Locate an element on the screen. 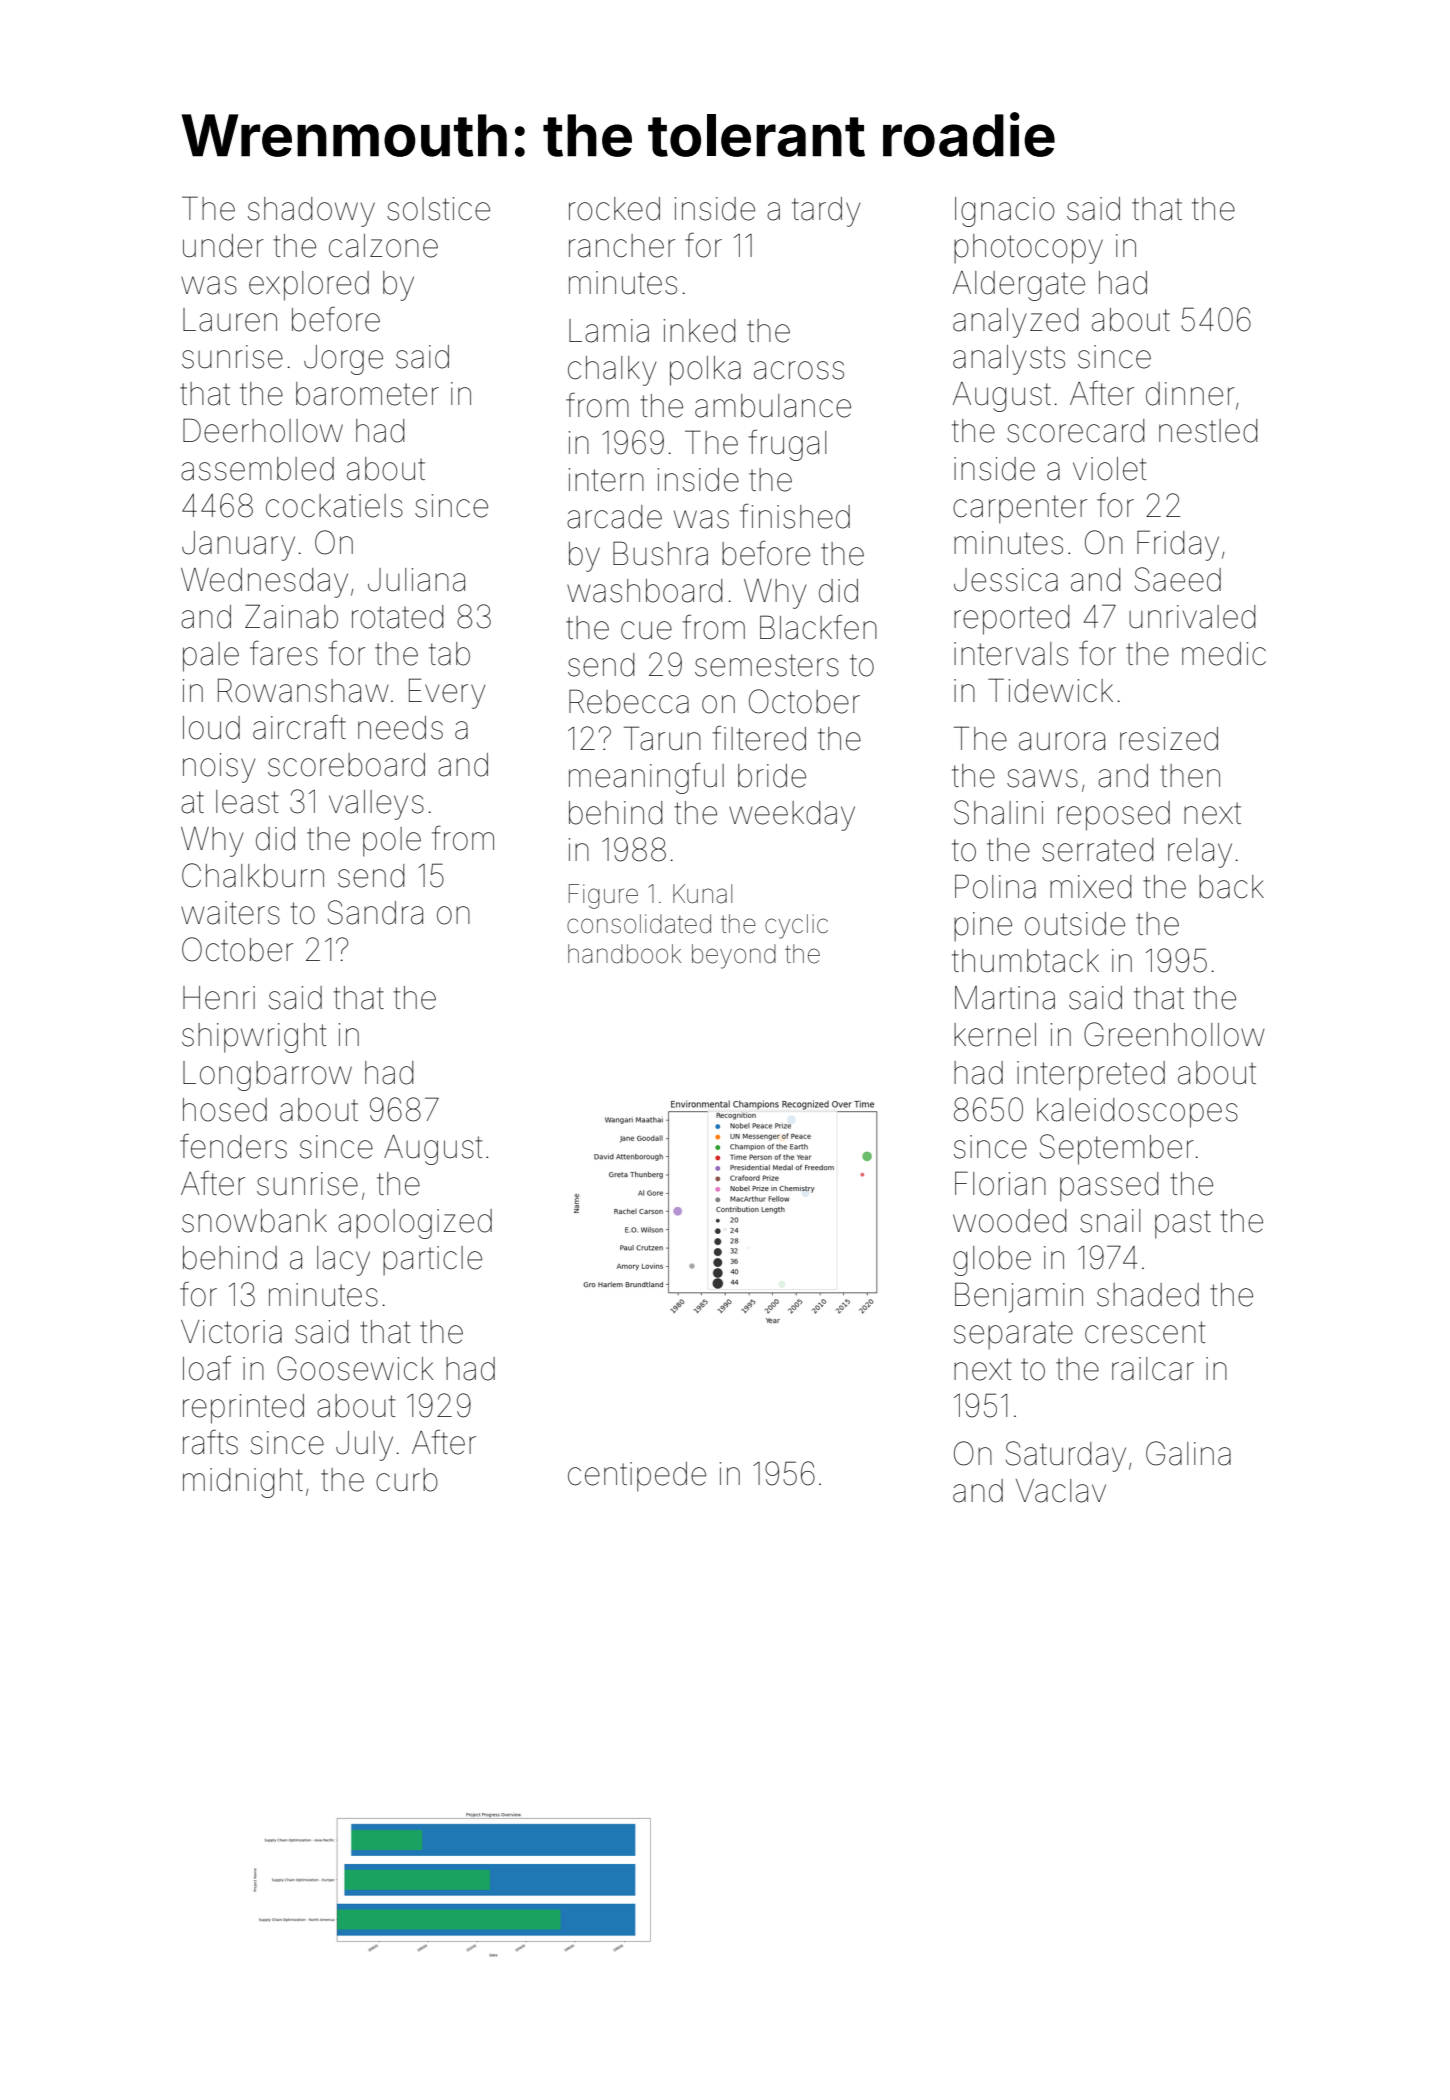  Saeed is located at coordinates (1178, 579).
